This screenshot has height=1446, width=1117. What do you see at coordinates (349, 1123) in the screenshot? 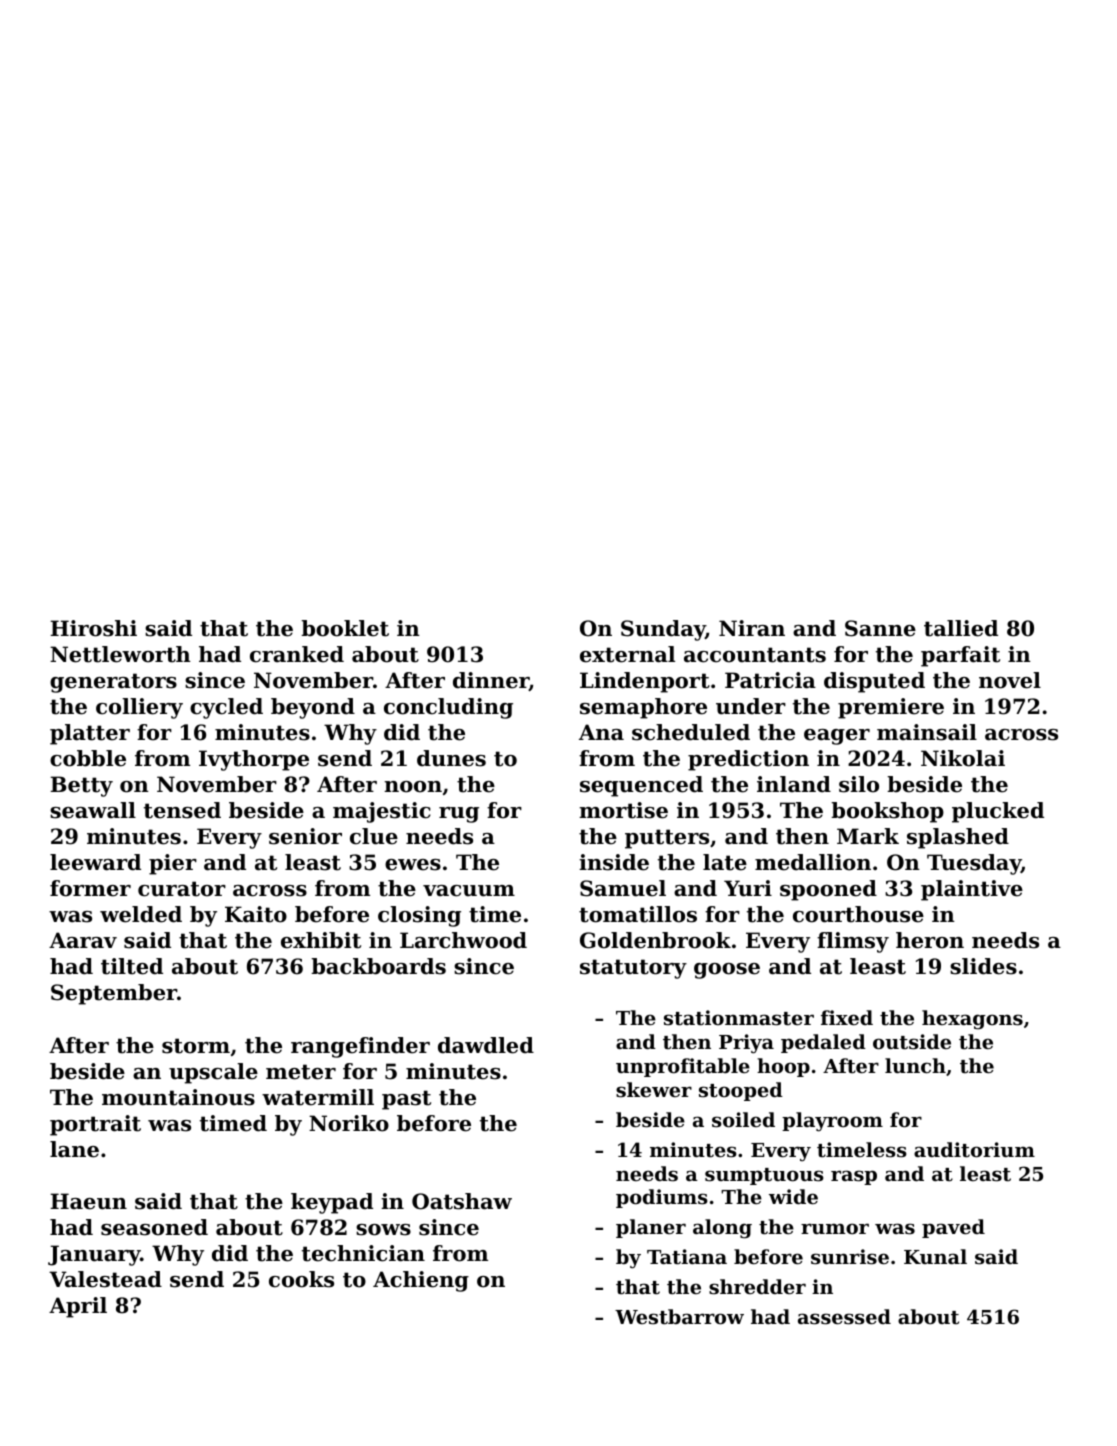
I see `Noriko` at bounding box center [349, 1123].
